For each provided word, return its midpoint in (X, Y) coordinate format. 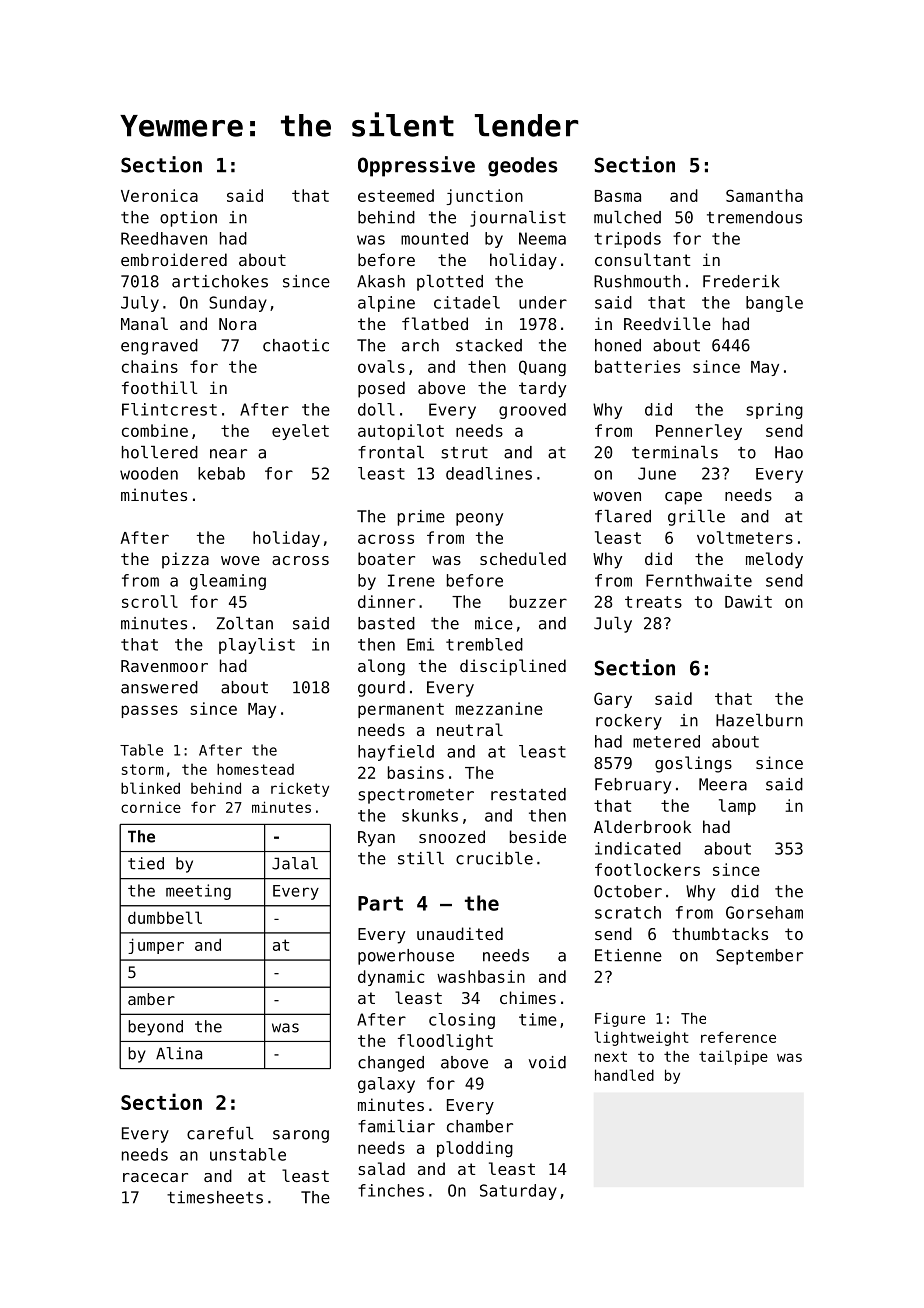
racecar (155, 1177)
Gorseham (764, 912)
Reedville (667, 323)
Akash (381, 281)
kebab (221, 473)
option (188, 219)
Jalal (295, 863)
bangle (774, 304)
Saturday (518, 1192)
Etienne (628, 955)
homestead (255, 769)
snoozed (452, 836)
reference (738, 1037)
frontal (391, 452)
